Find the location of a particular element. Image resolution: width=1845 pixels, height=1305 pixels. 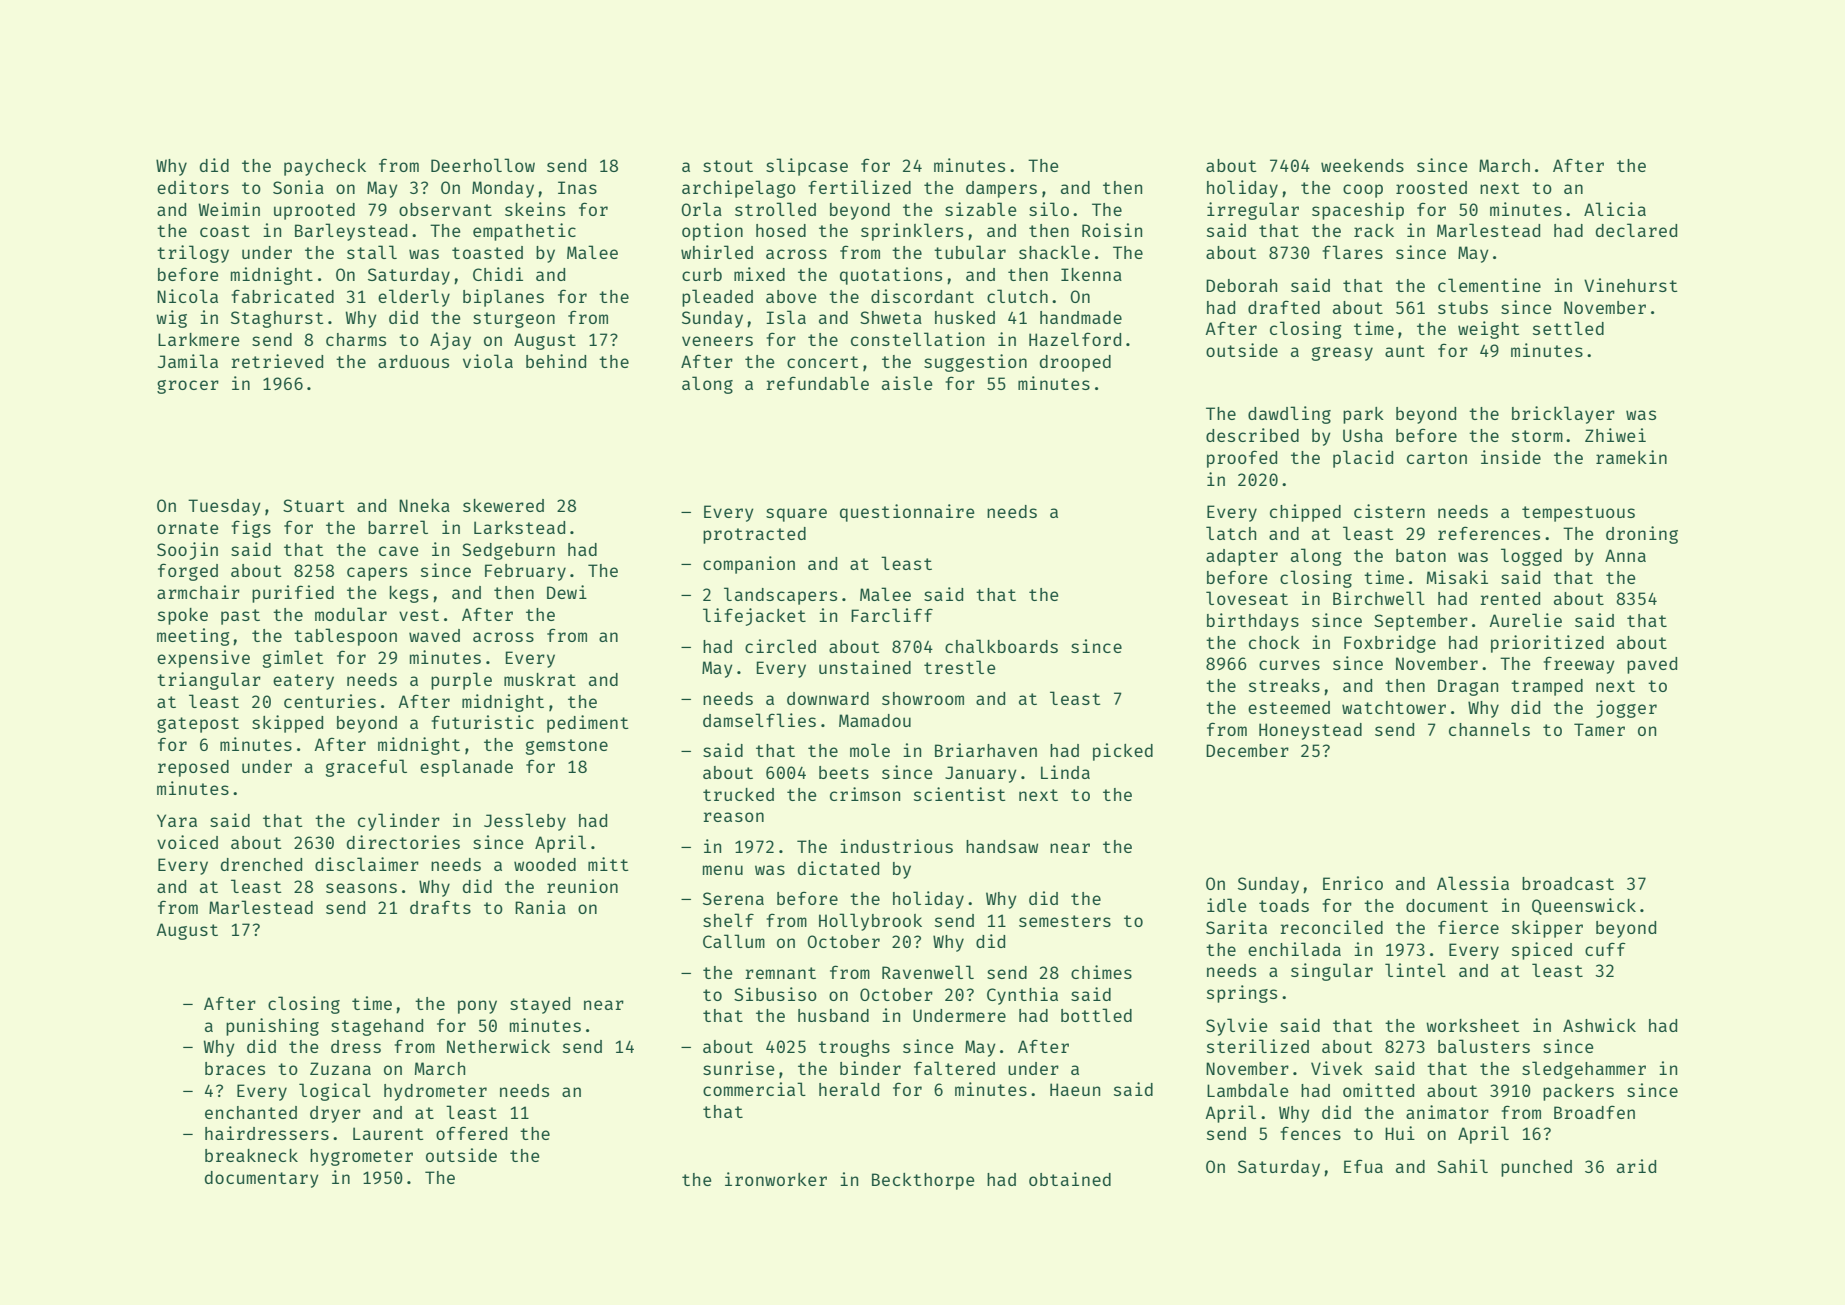

graceful is located at coordinates (366, 768).
